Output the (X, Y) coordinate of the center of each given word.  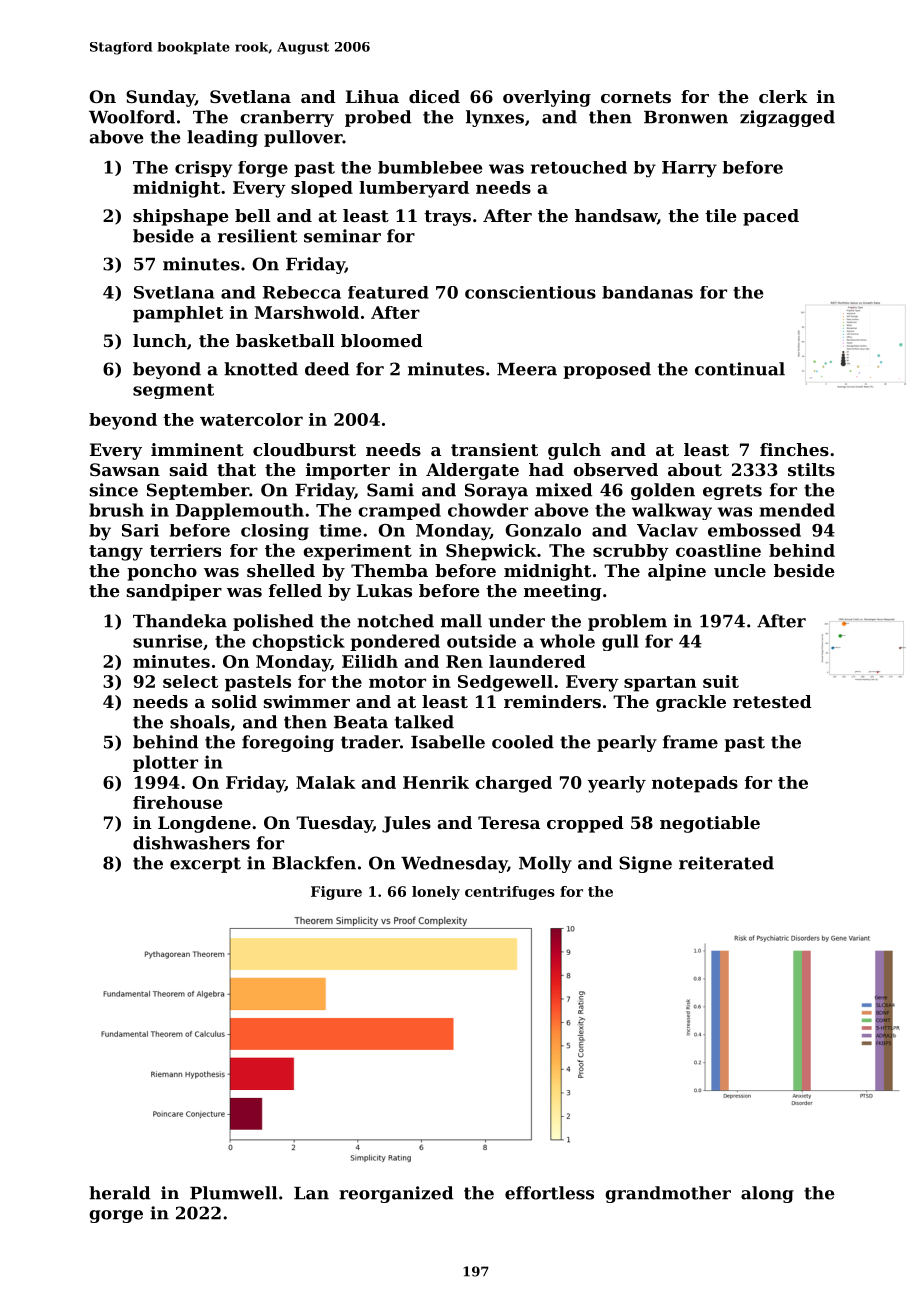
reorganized (396, 1194)
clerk (783, 96)
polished (273, 622)
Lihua (372, 96)
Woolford (132, 117)
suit (721, 681)
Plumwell (233, 1193)
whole (567, 641)
